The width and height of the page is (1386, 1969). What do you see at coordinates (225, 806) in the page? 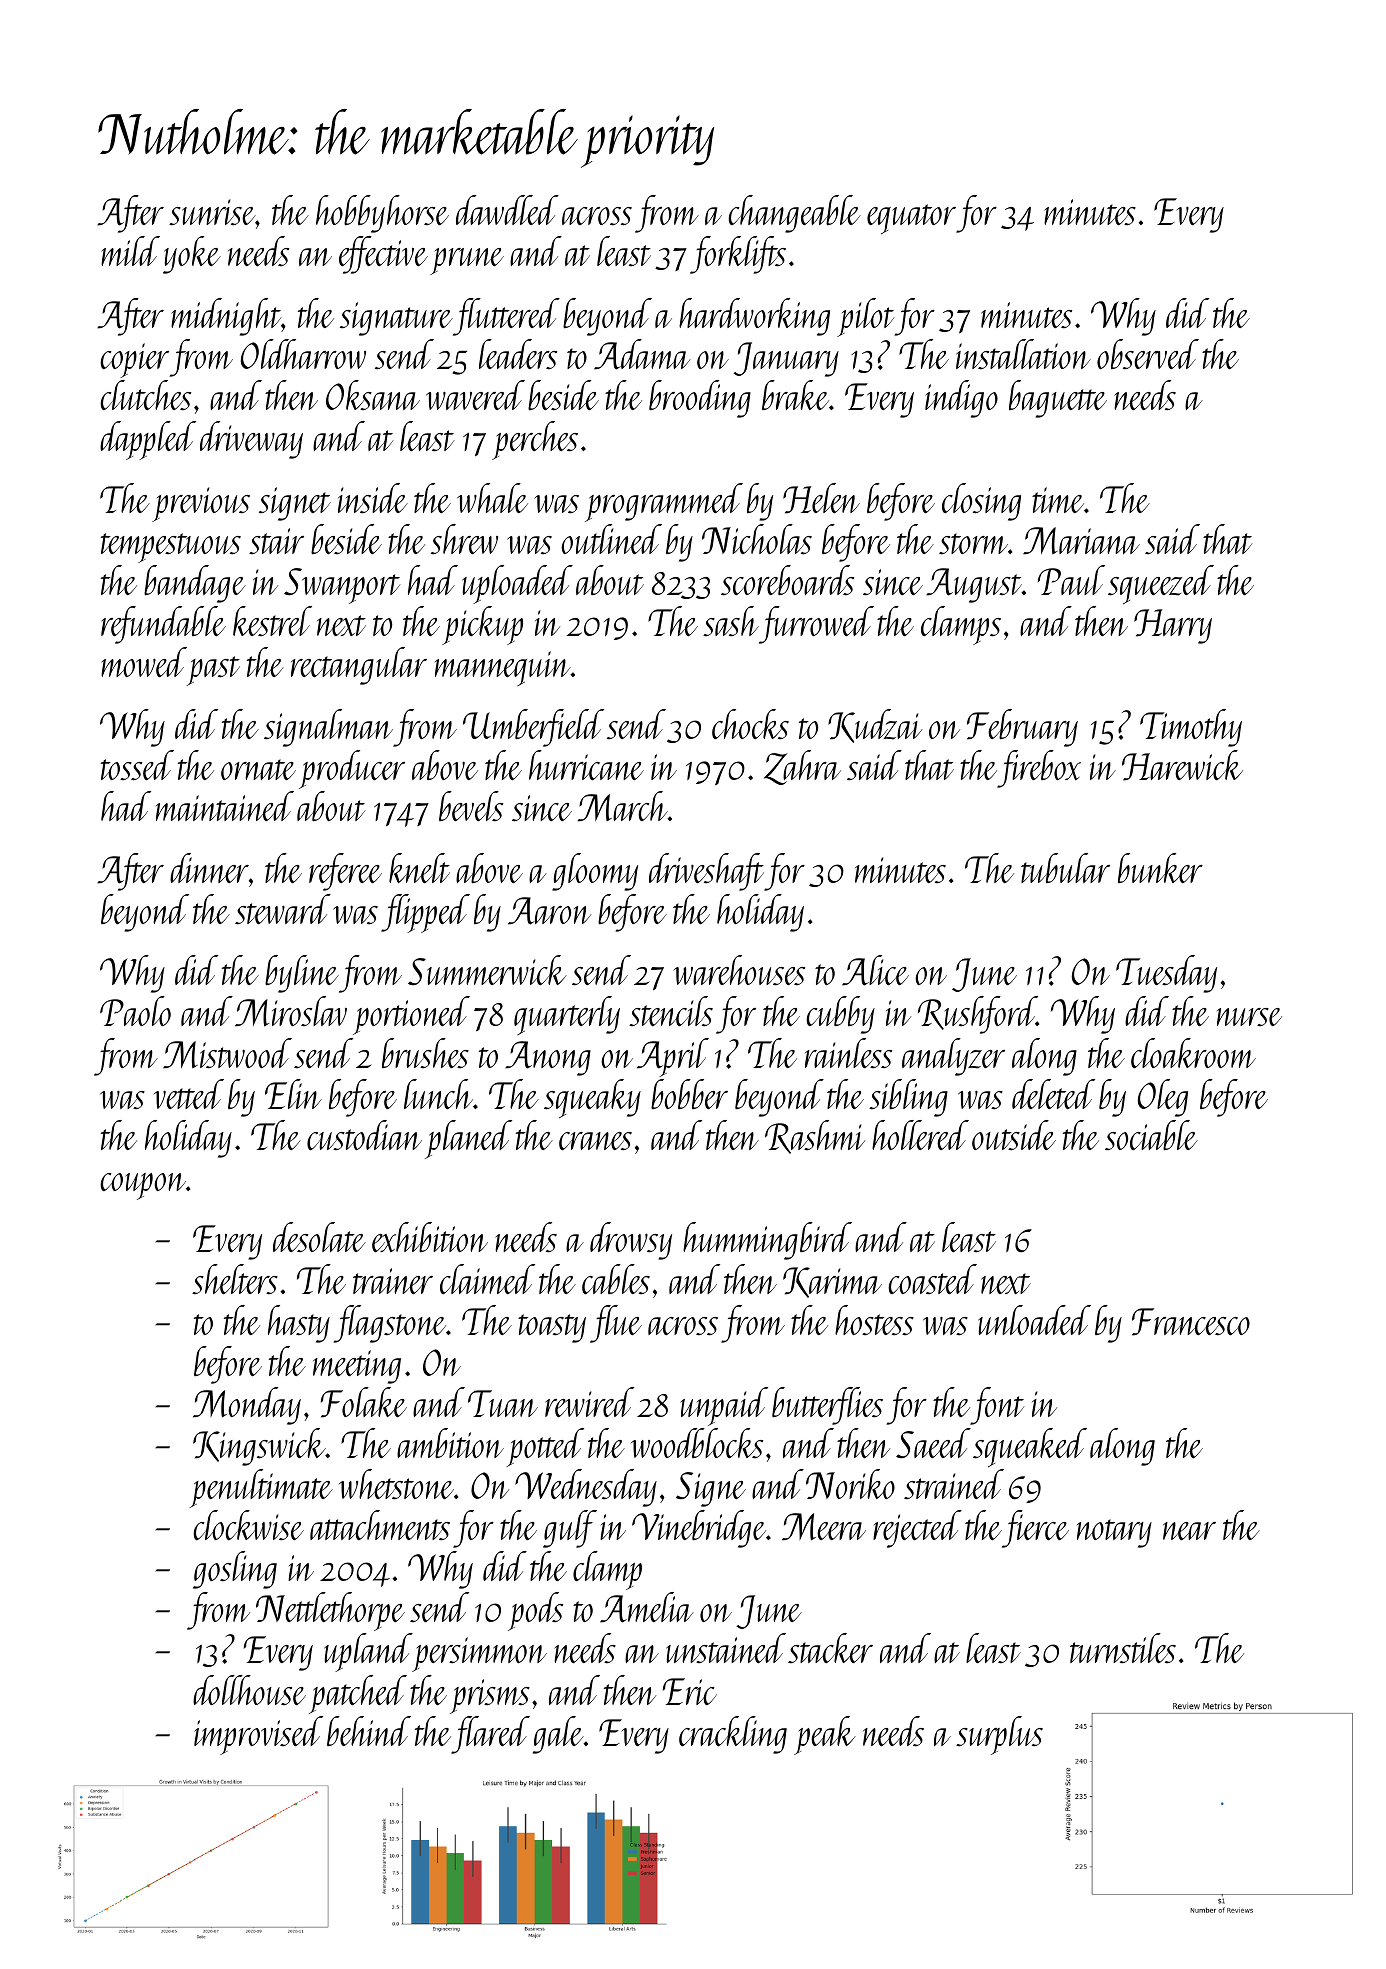
I see `maintained` at bounding box center [225, 806].
